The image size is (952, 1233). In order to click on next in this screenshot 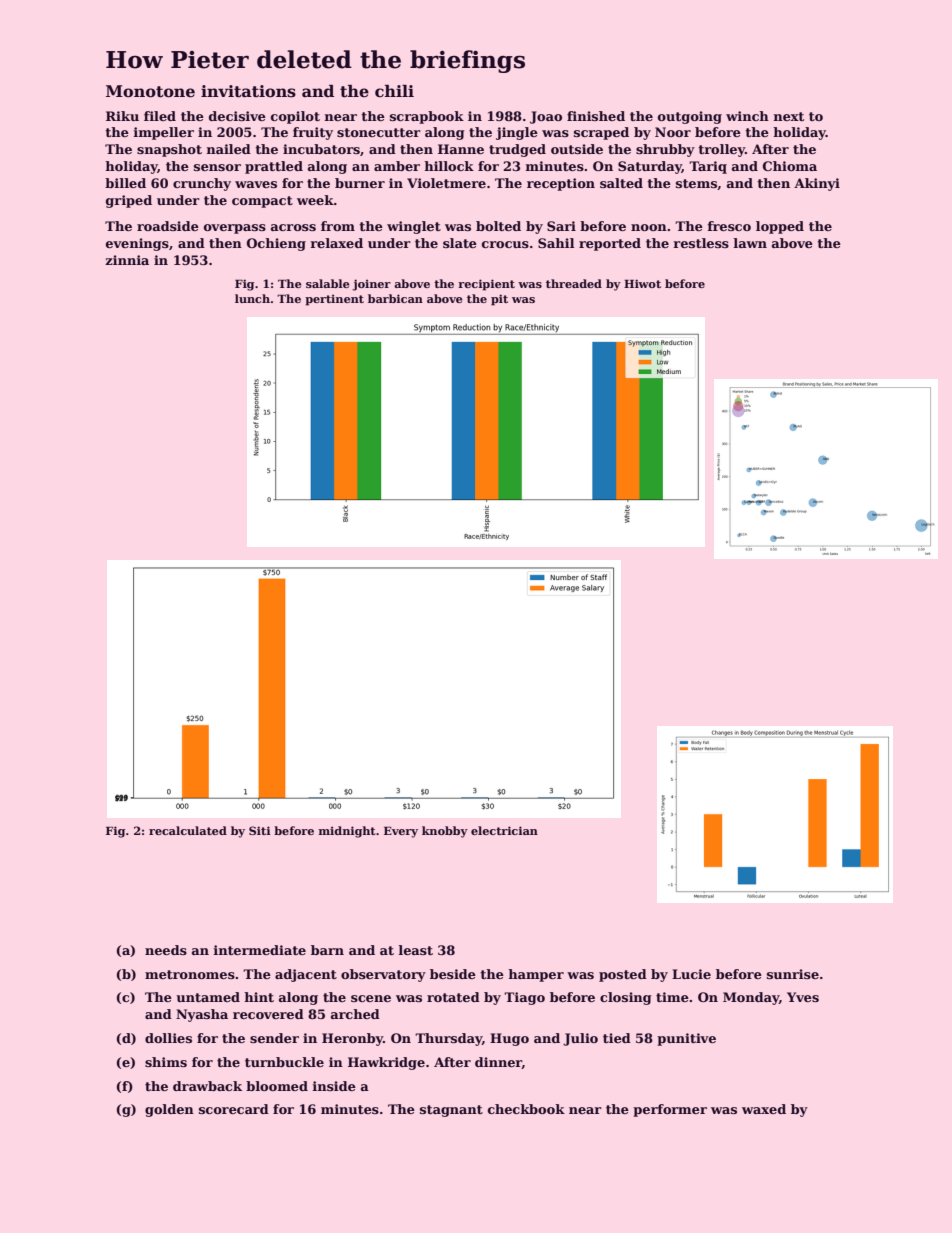, I will do `click(788, 116)`.
